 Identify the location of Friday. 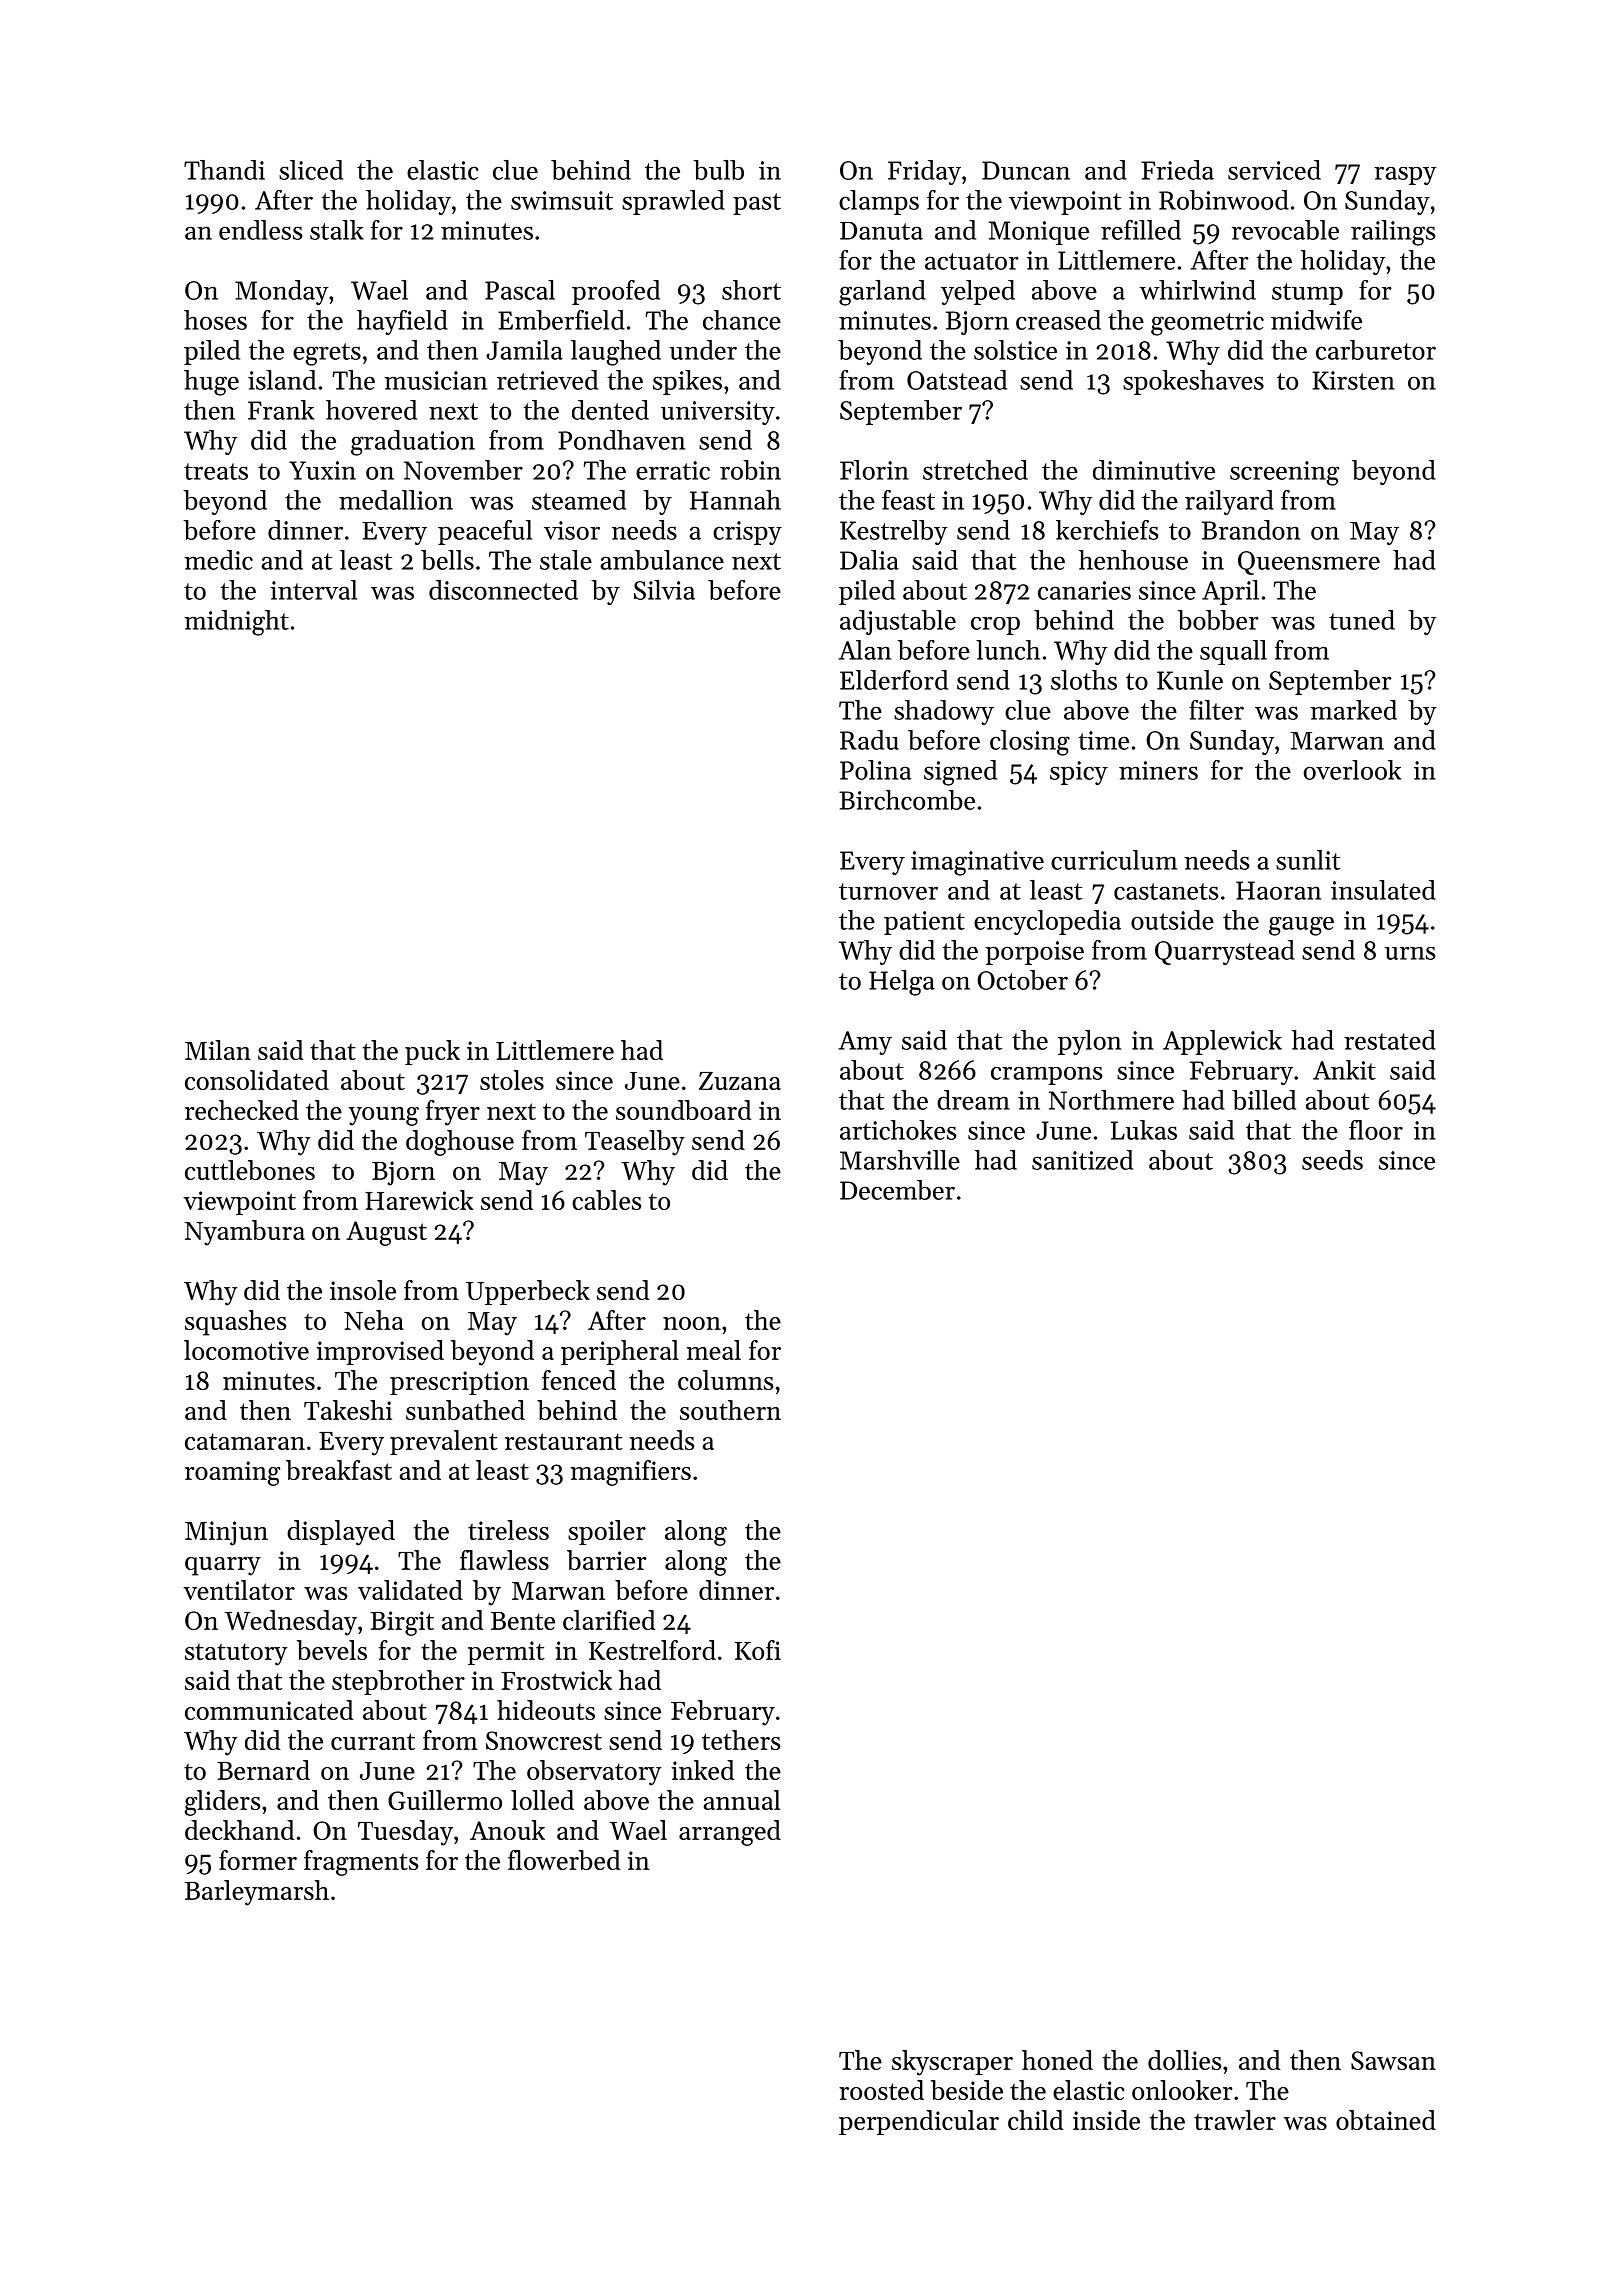
(924, 172).
